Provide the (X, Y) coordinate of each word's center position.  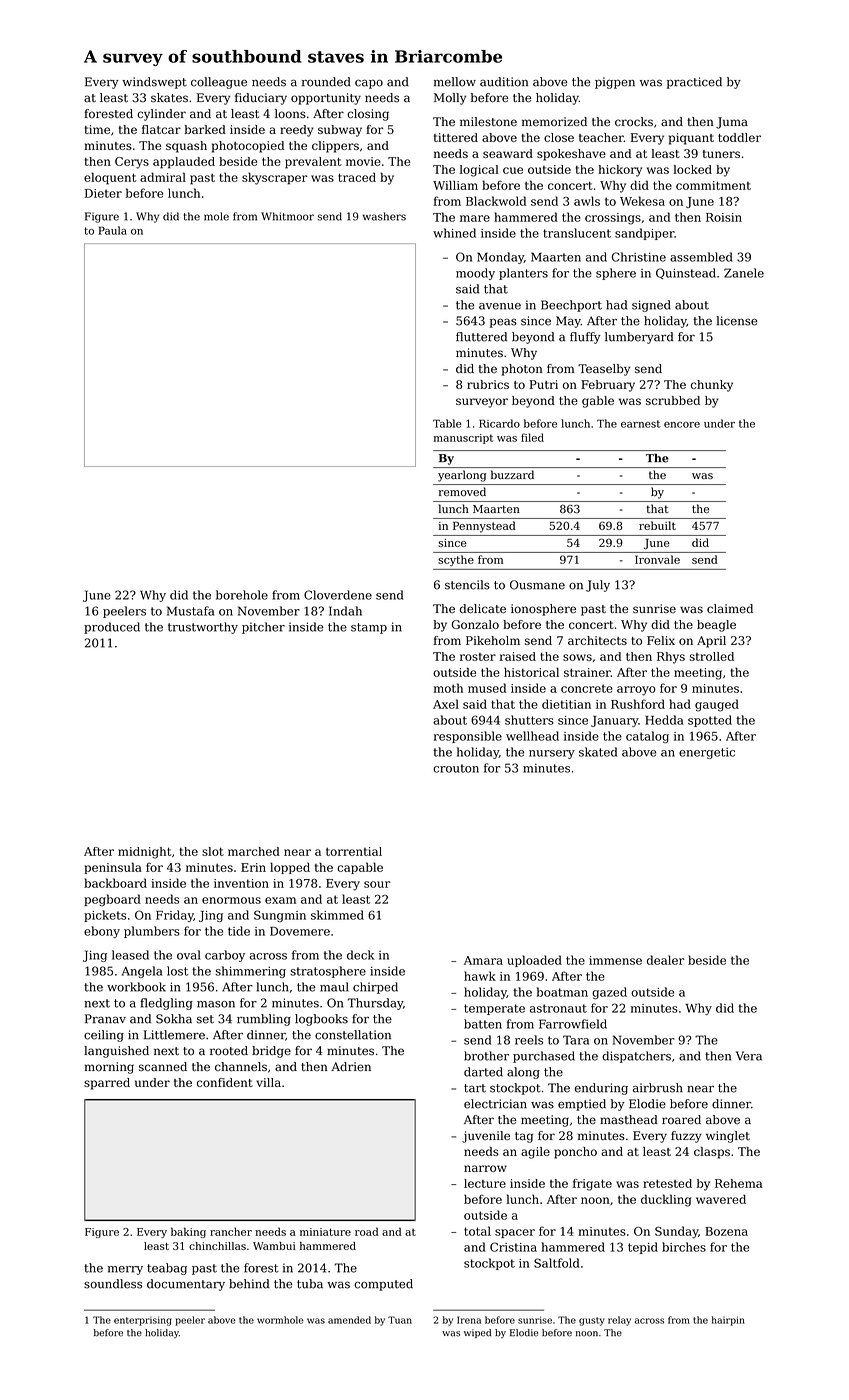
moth (448, 688)
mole (216, 216)
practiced (694, 83)
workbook (136, 987)
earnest (641, 424)
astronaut (558, 1008)
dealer (665, 960)
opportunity (326, 99)
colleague (219, 83)
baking (188, 1232)
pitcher (263, 628)
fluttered (481, 337)
